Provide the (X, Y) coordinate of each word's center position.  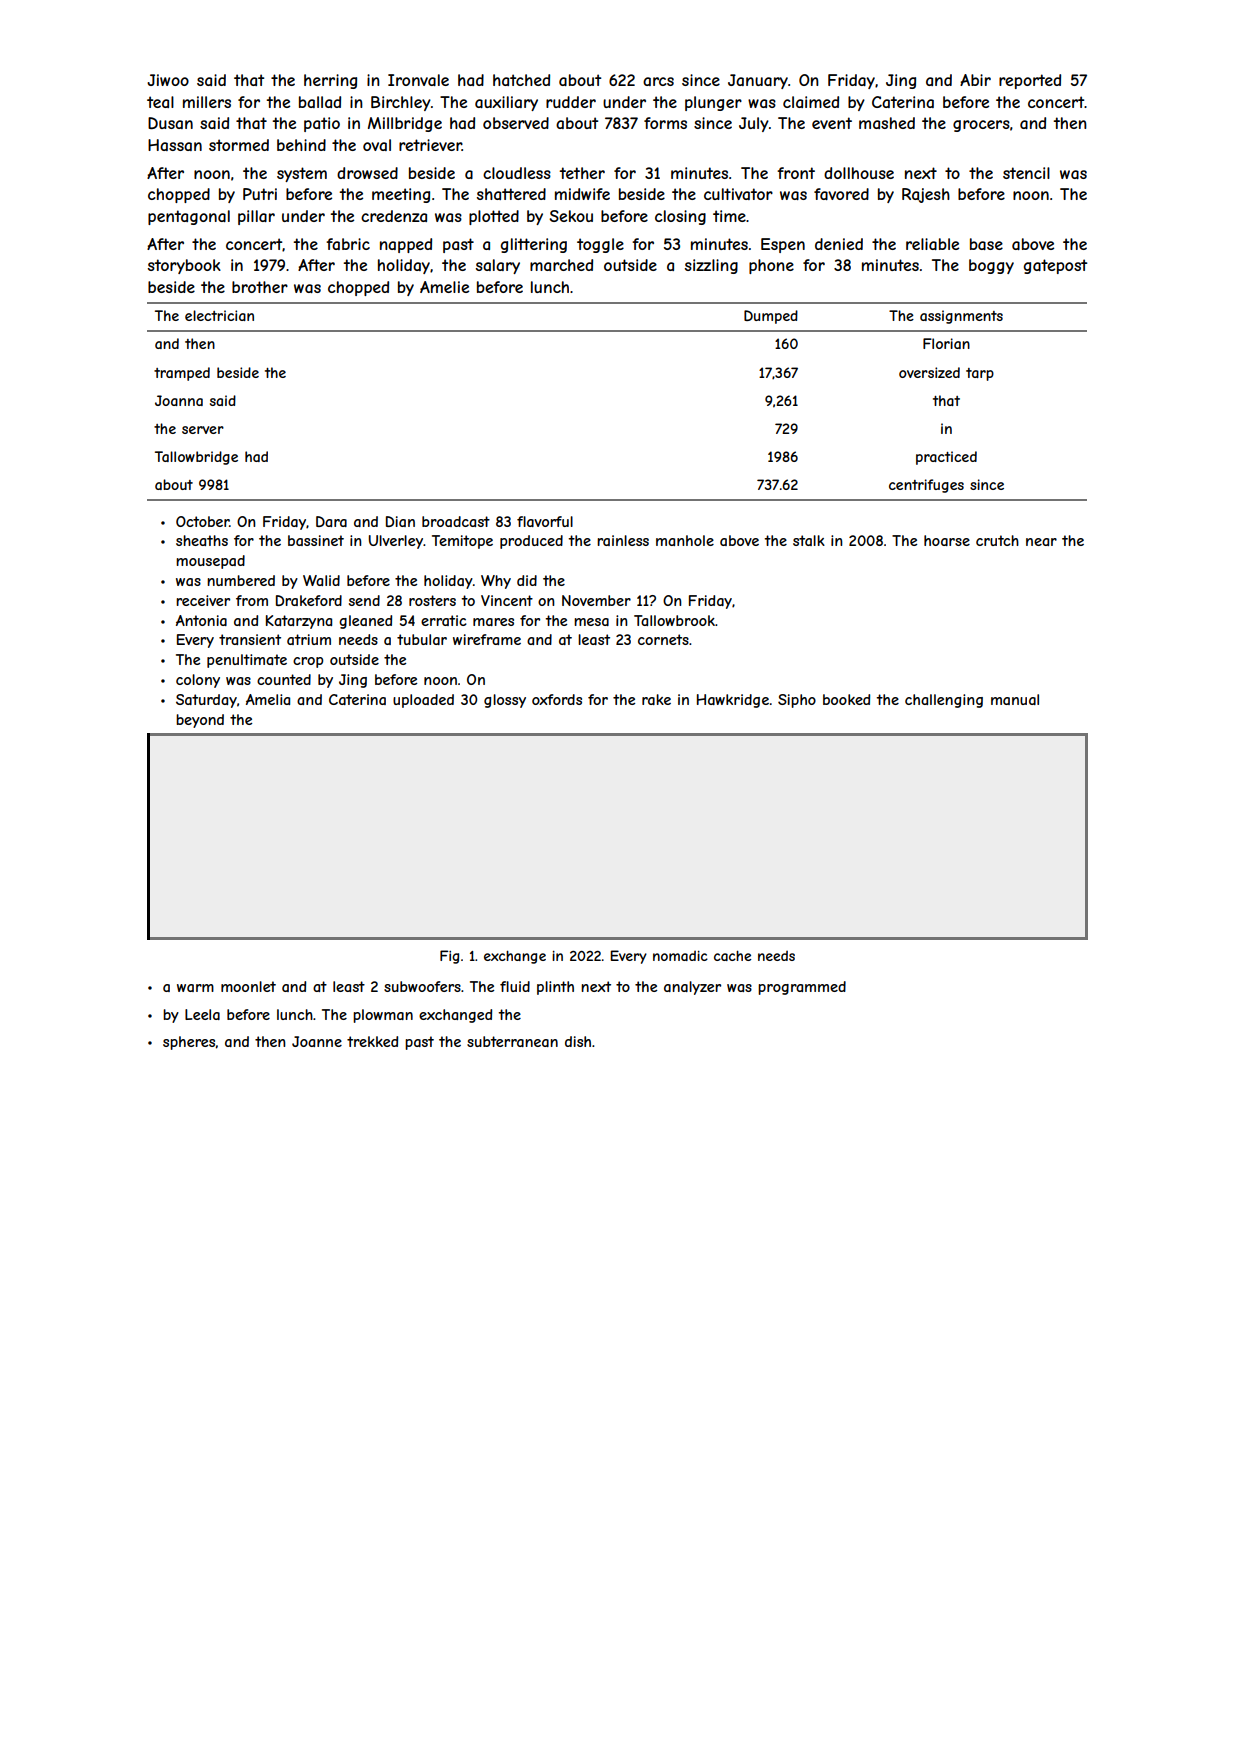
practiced (946, 458)
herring (330, 81)
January (758, 81)
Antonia (201, 620)
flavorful (545, 521)
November (596, 600)
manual (1015, 699)
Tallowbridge (196, 458)
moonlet (248, 986)
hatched (521, 80)
